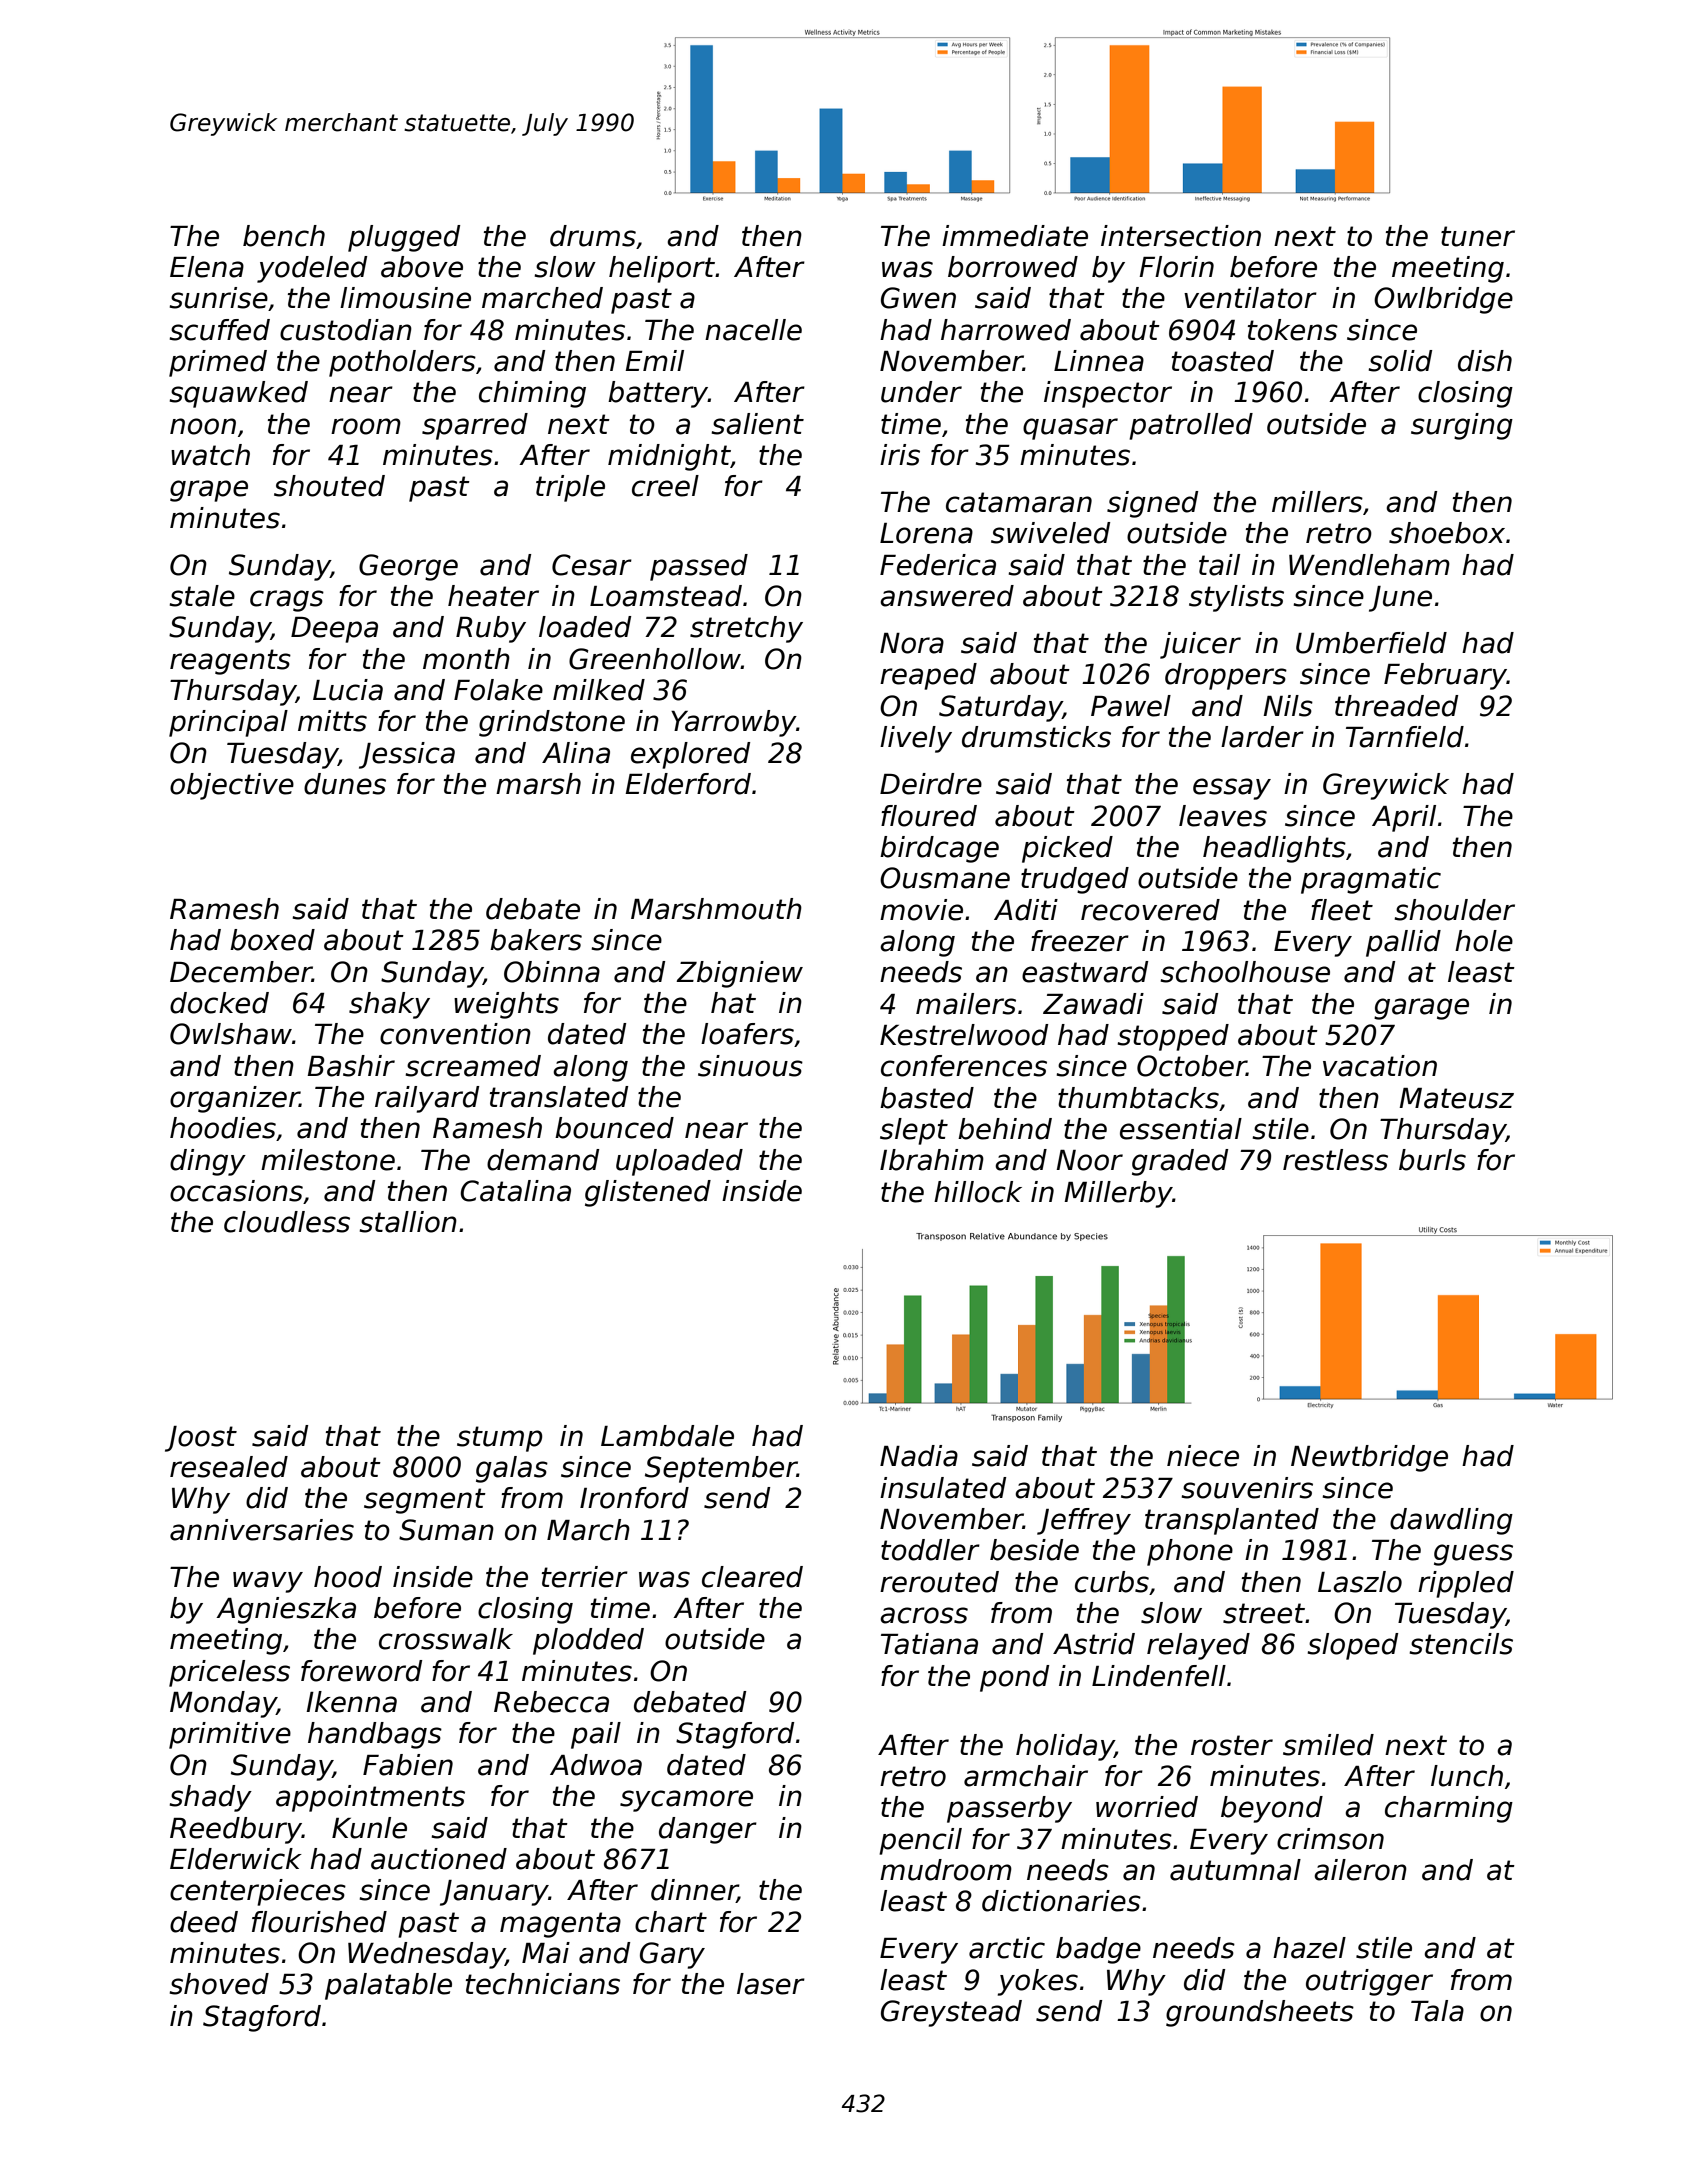 This document has height=2178, width=1683. What do you see at coordinates (1015, 236) in the document?
I see `immediate` at bounding box center [1015, 236].
